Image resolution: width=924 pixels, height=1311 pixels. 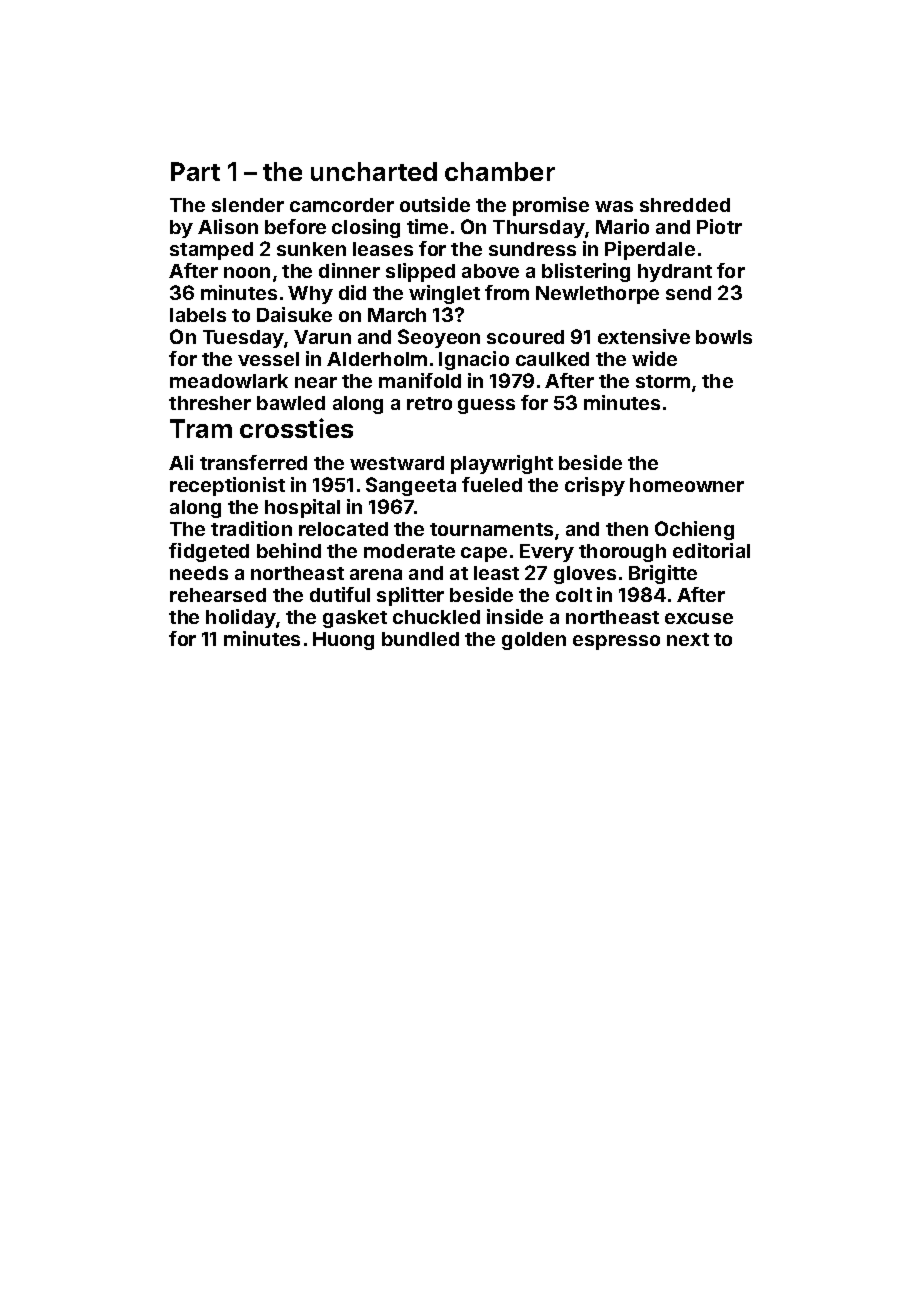 I want to click on storm, so click(x=663, y=381).
